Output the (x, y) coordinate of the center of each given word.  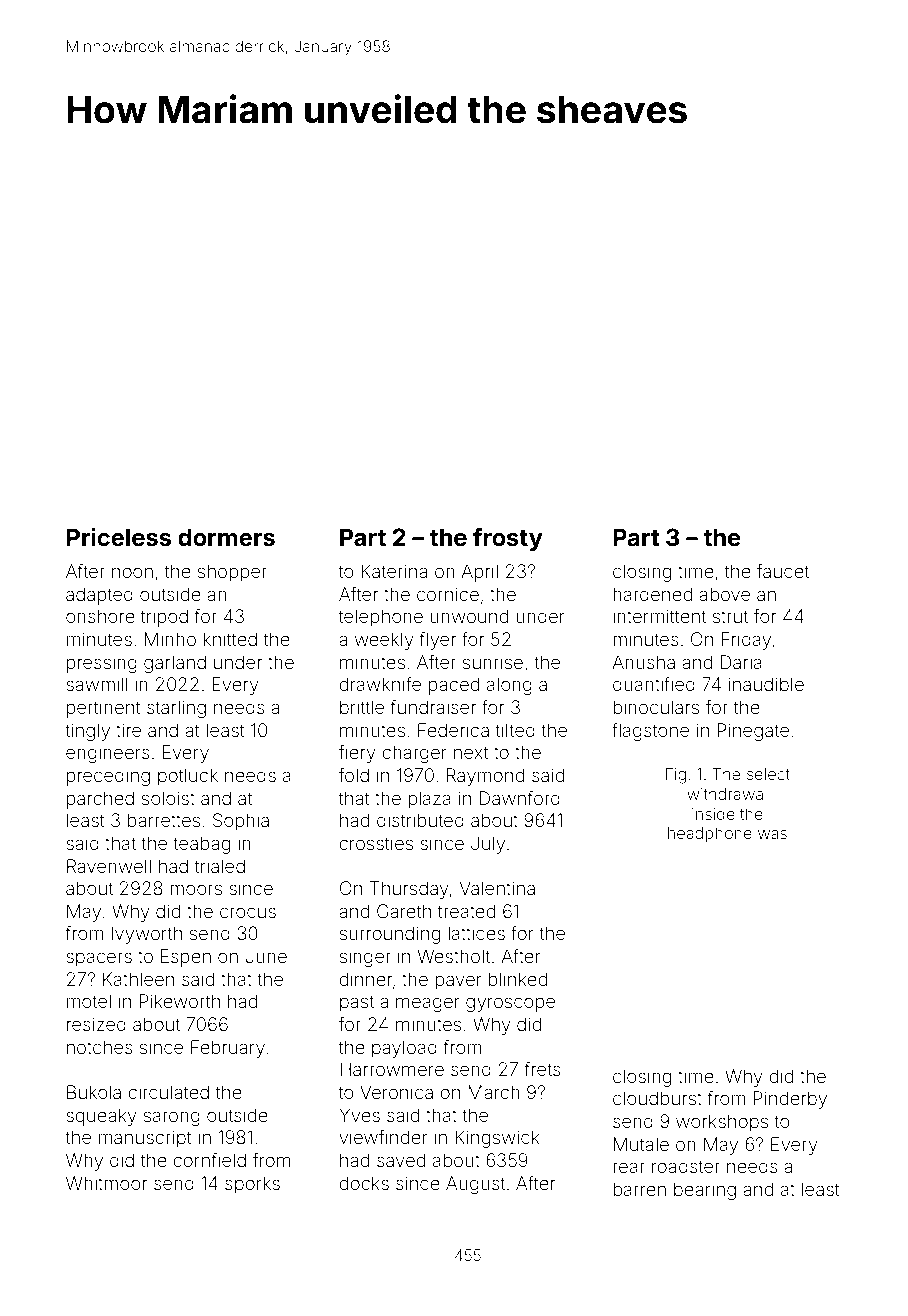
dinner (365, 979)
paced (454, 686)
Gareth (404, 911)
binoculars (656, 707)
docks (364, 1183)
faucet (783, 571)
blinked (518, 979)
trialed (220, 866)
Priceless (119, 537)
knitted (230, 639)
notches (100, 1047)
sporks (252, 1185)
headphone (710, 834)
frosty (508, 539)
